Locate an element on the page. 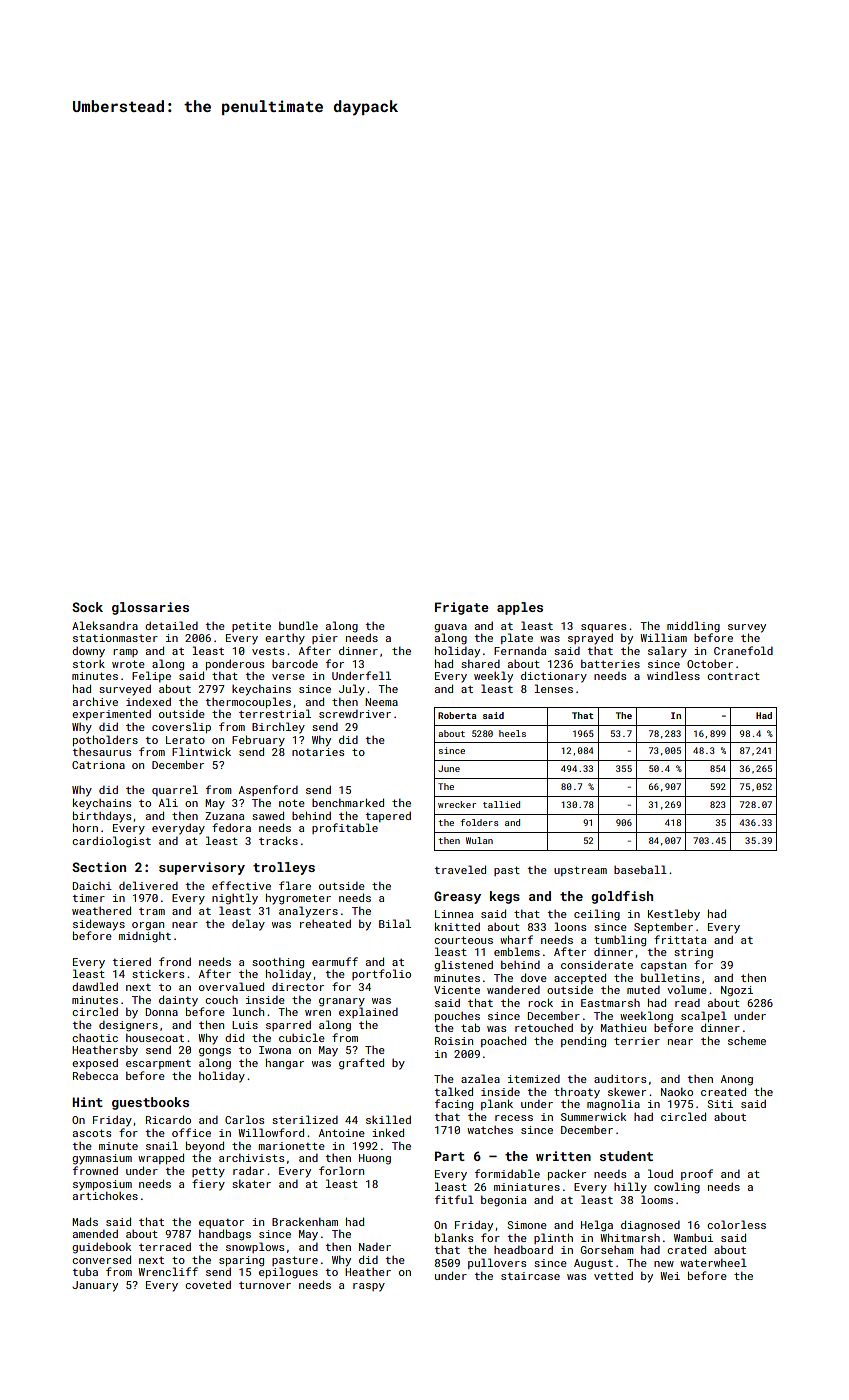 The image size is (849, 1400). petty is located at coordinates (208, 1172).
